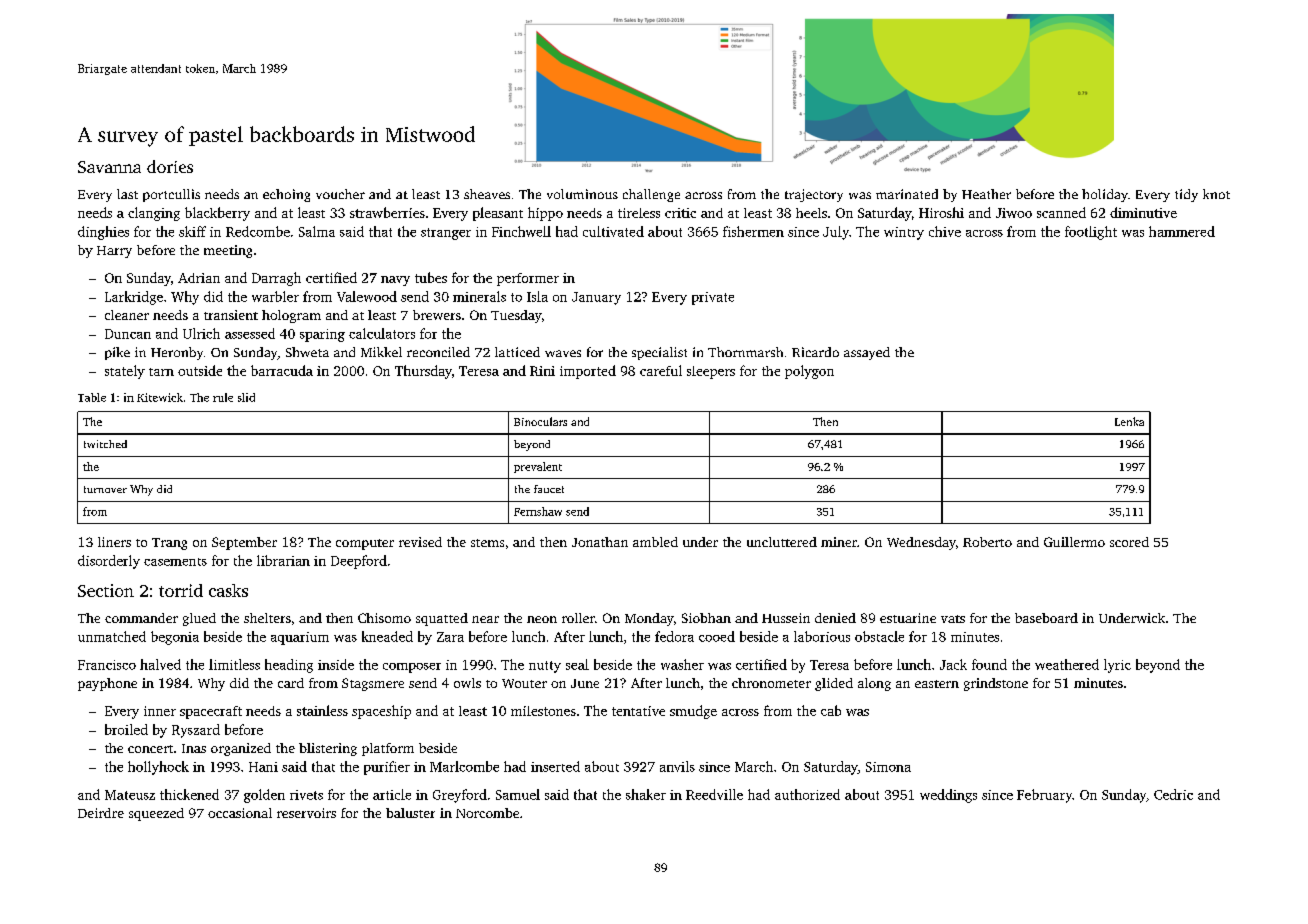 The height and width of the document is (924, 1308). Describe the element at coordinates (306, 813) in the document. I see `reservoirs` at that location.
